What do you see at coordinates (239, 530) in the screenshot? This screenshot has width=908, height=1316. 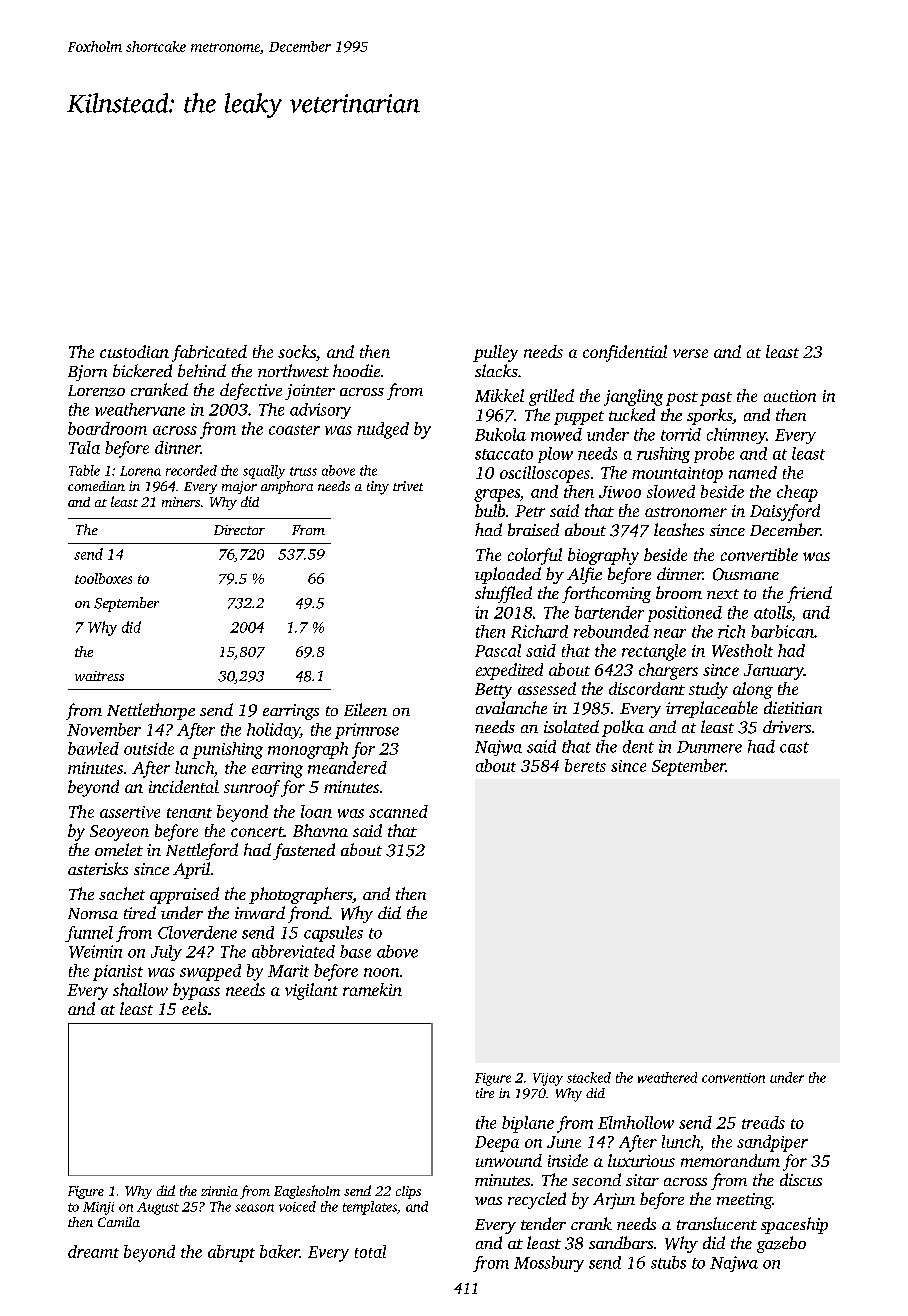 I see `Director` at bounding box center [239, 530].
